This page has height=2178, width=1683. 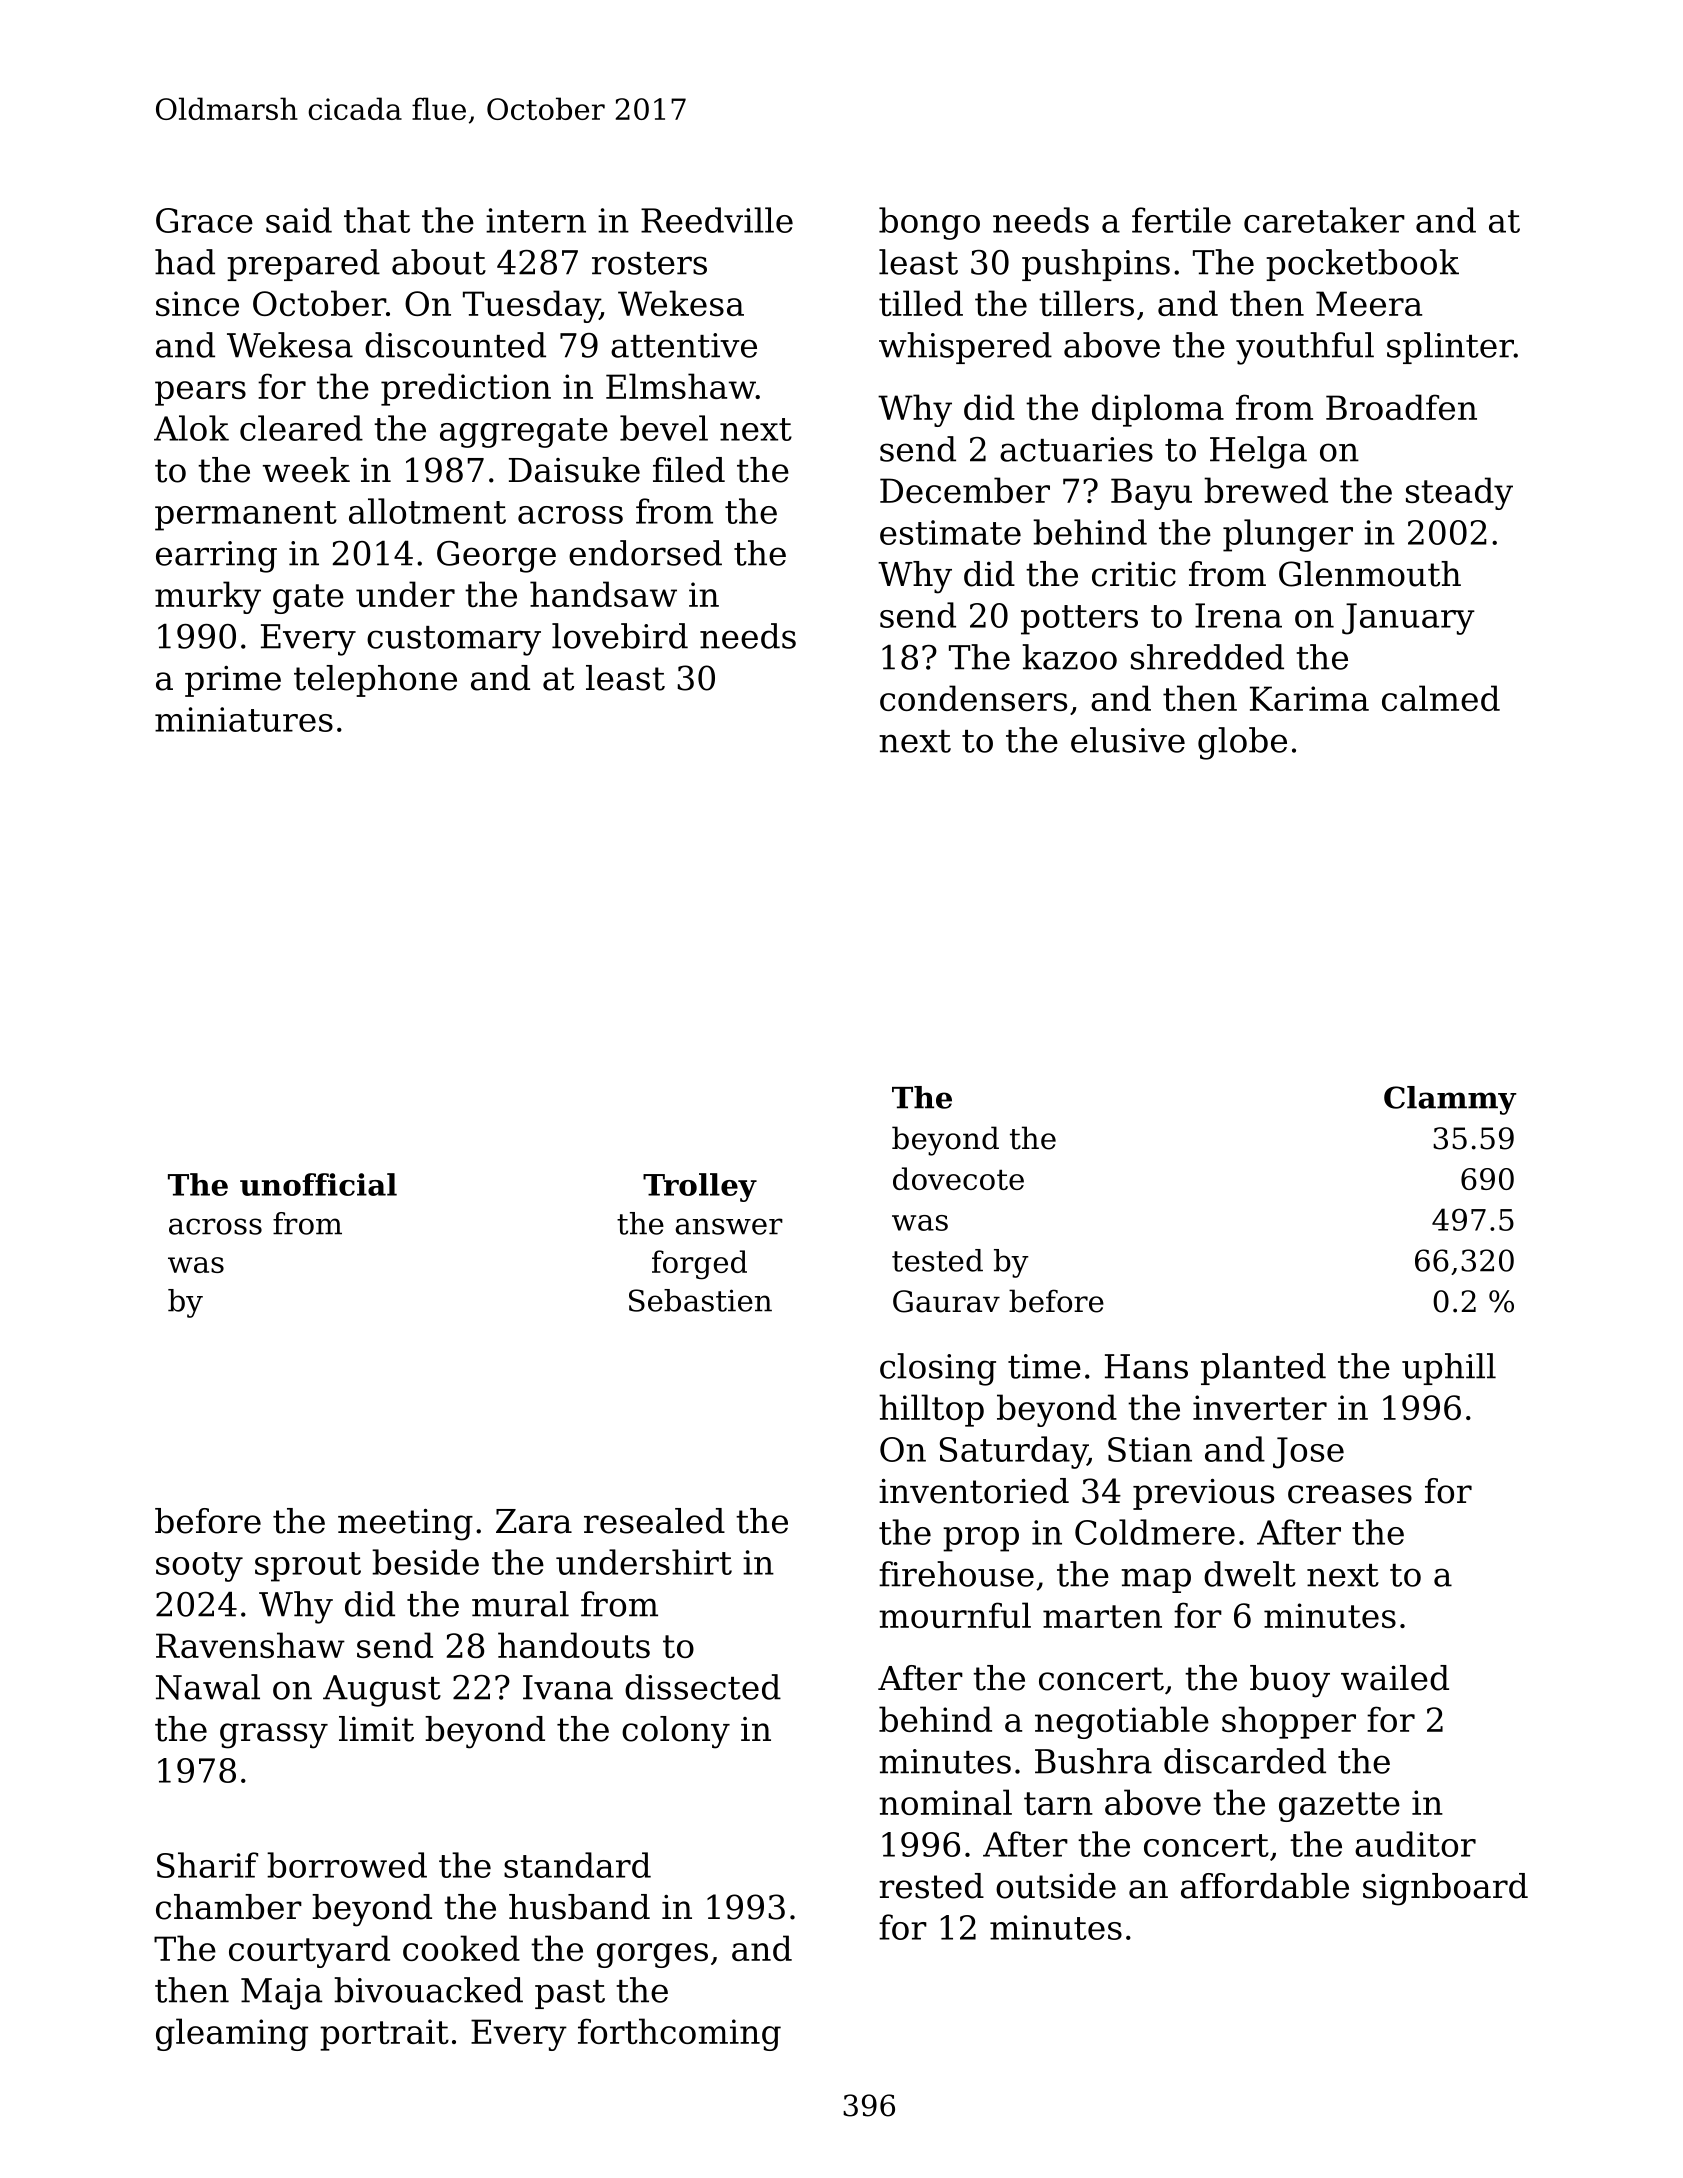 What do you see at coordinates (1450, 1100) in the page?
I see `Clammy` at bounding box center [1450, 1100].
